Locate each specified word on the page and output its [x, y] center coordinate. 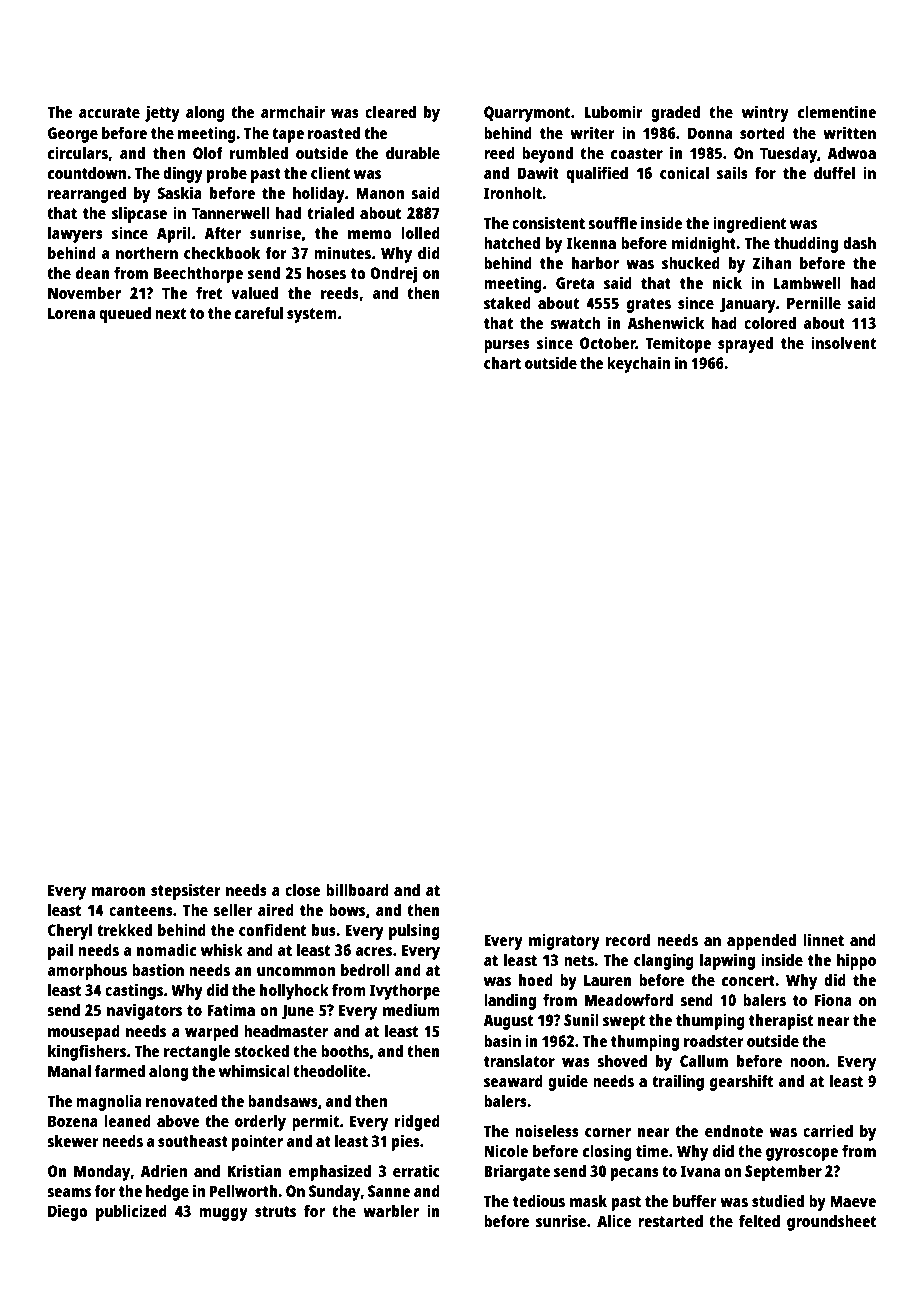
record [628, 940]
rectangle [197, 1053]
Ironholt [513, 193]
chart [502, 363]
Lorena [71, 313]
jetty [162, 113]
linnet [823, 939]
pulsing [414, 931]
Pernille [814, 302]
